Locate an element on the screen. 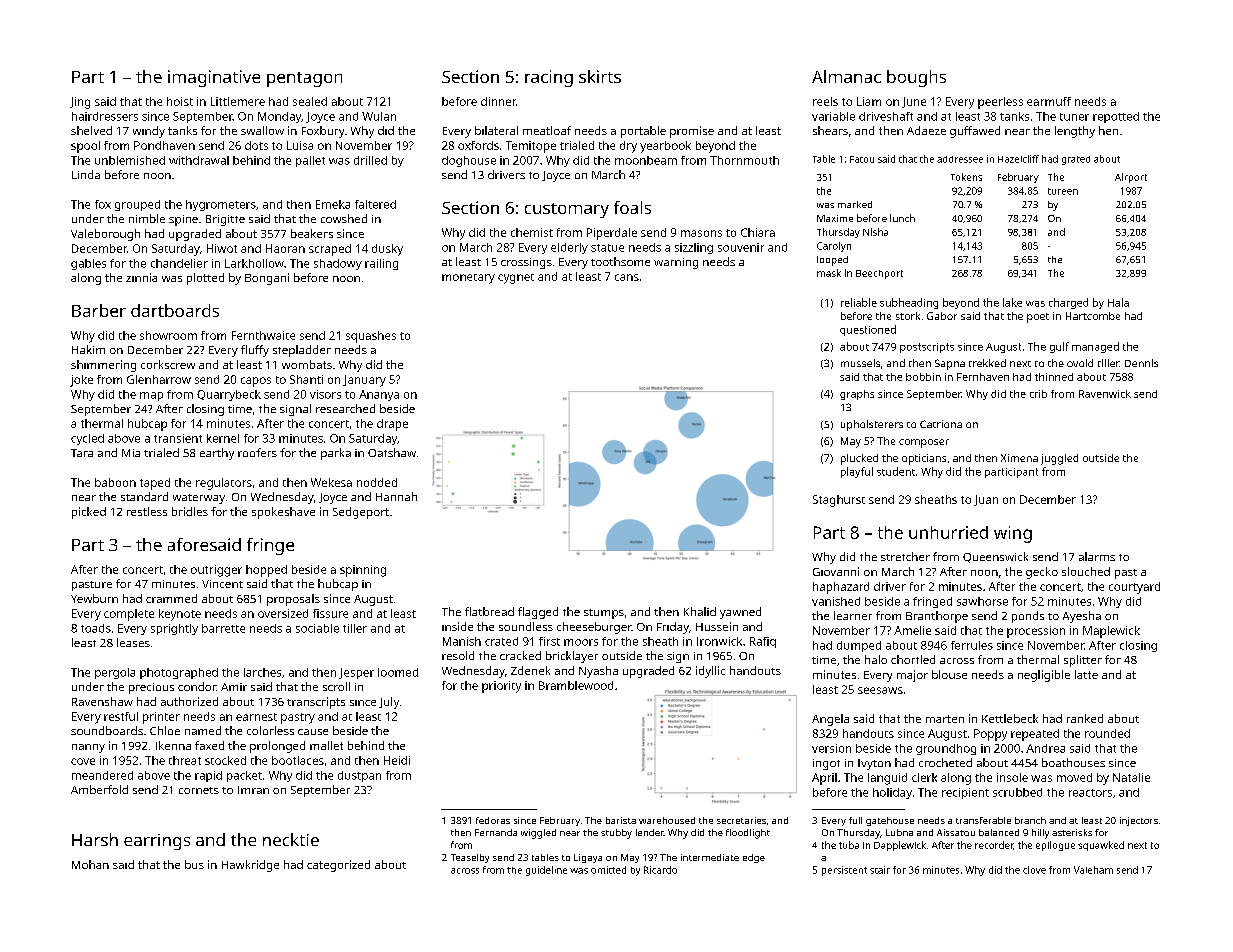 This screenshot has height=952, width=1233. Staghurst is located at coordinates (839, 501).
